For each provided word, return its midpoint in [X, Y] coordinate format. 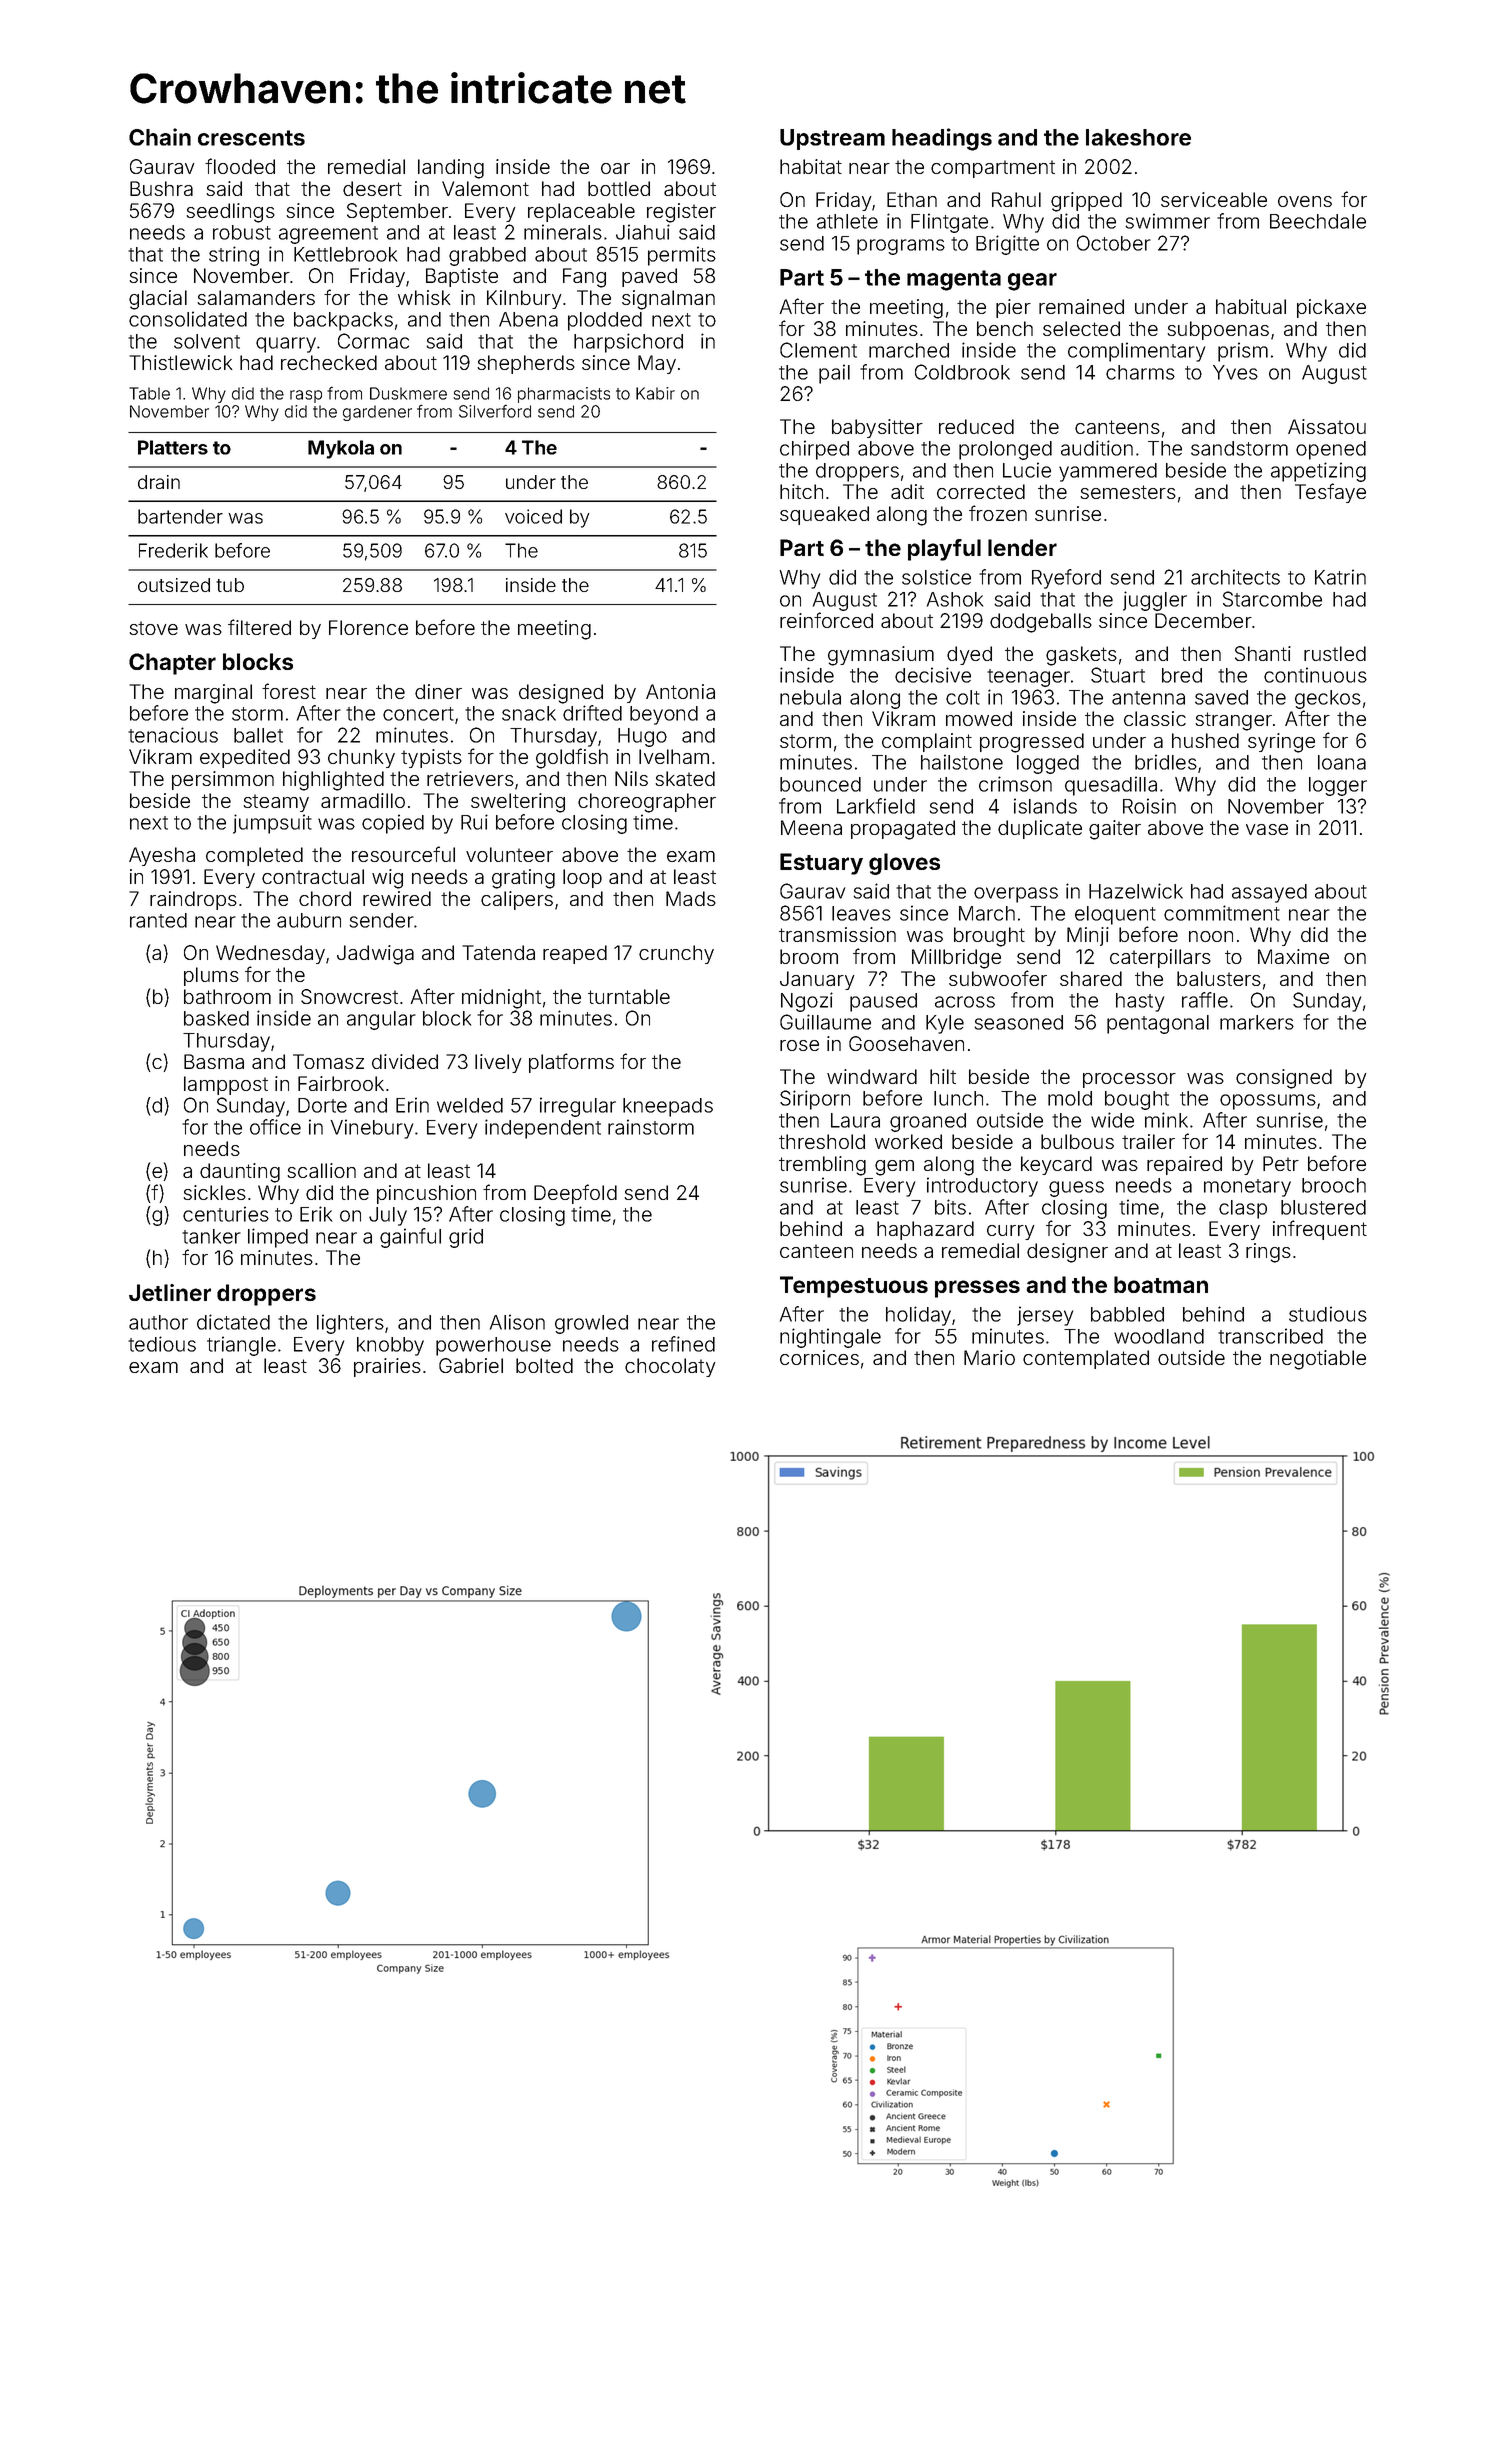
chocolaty [670, 1367]
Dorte [322, 1105]
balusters [1219, 978]
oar [615, 168]
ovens [1305, 201]
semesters [1128, 492]
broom [809, 956]
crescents [251, 138]
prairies [387, 1367]
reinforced [826, 620]
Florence [368, 627]
